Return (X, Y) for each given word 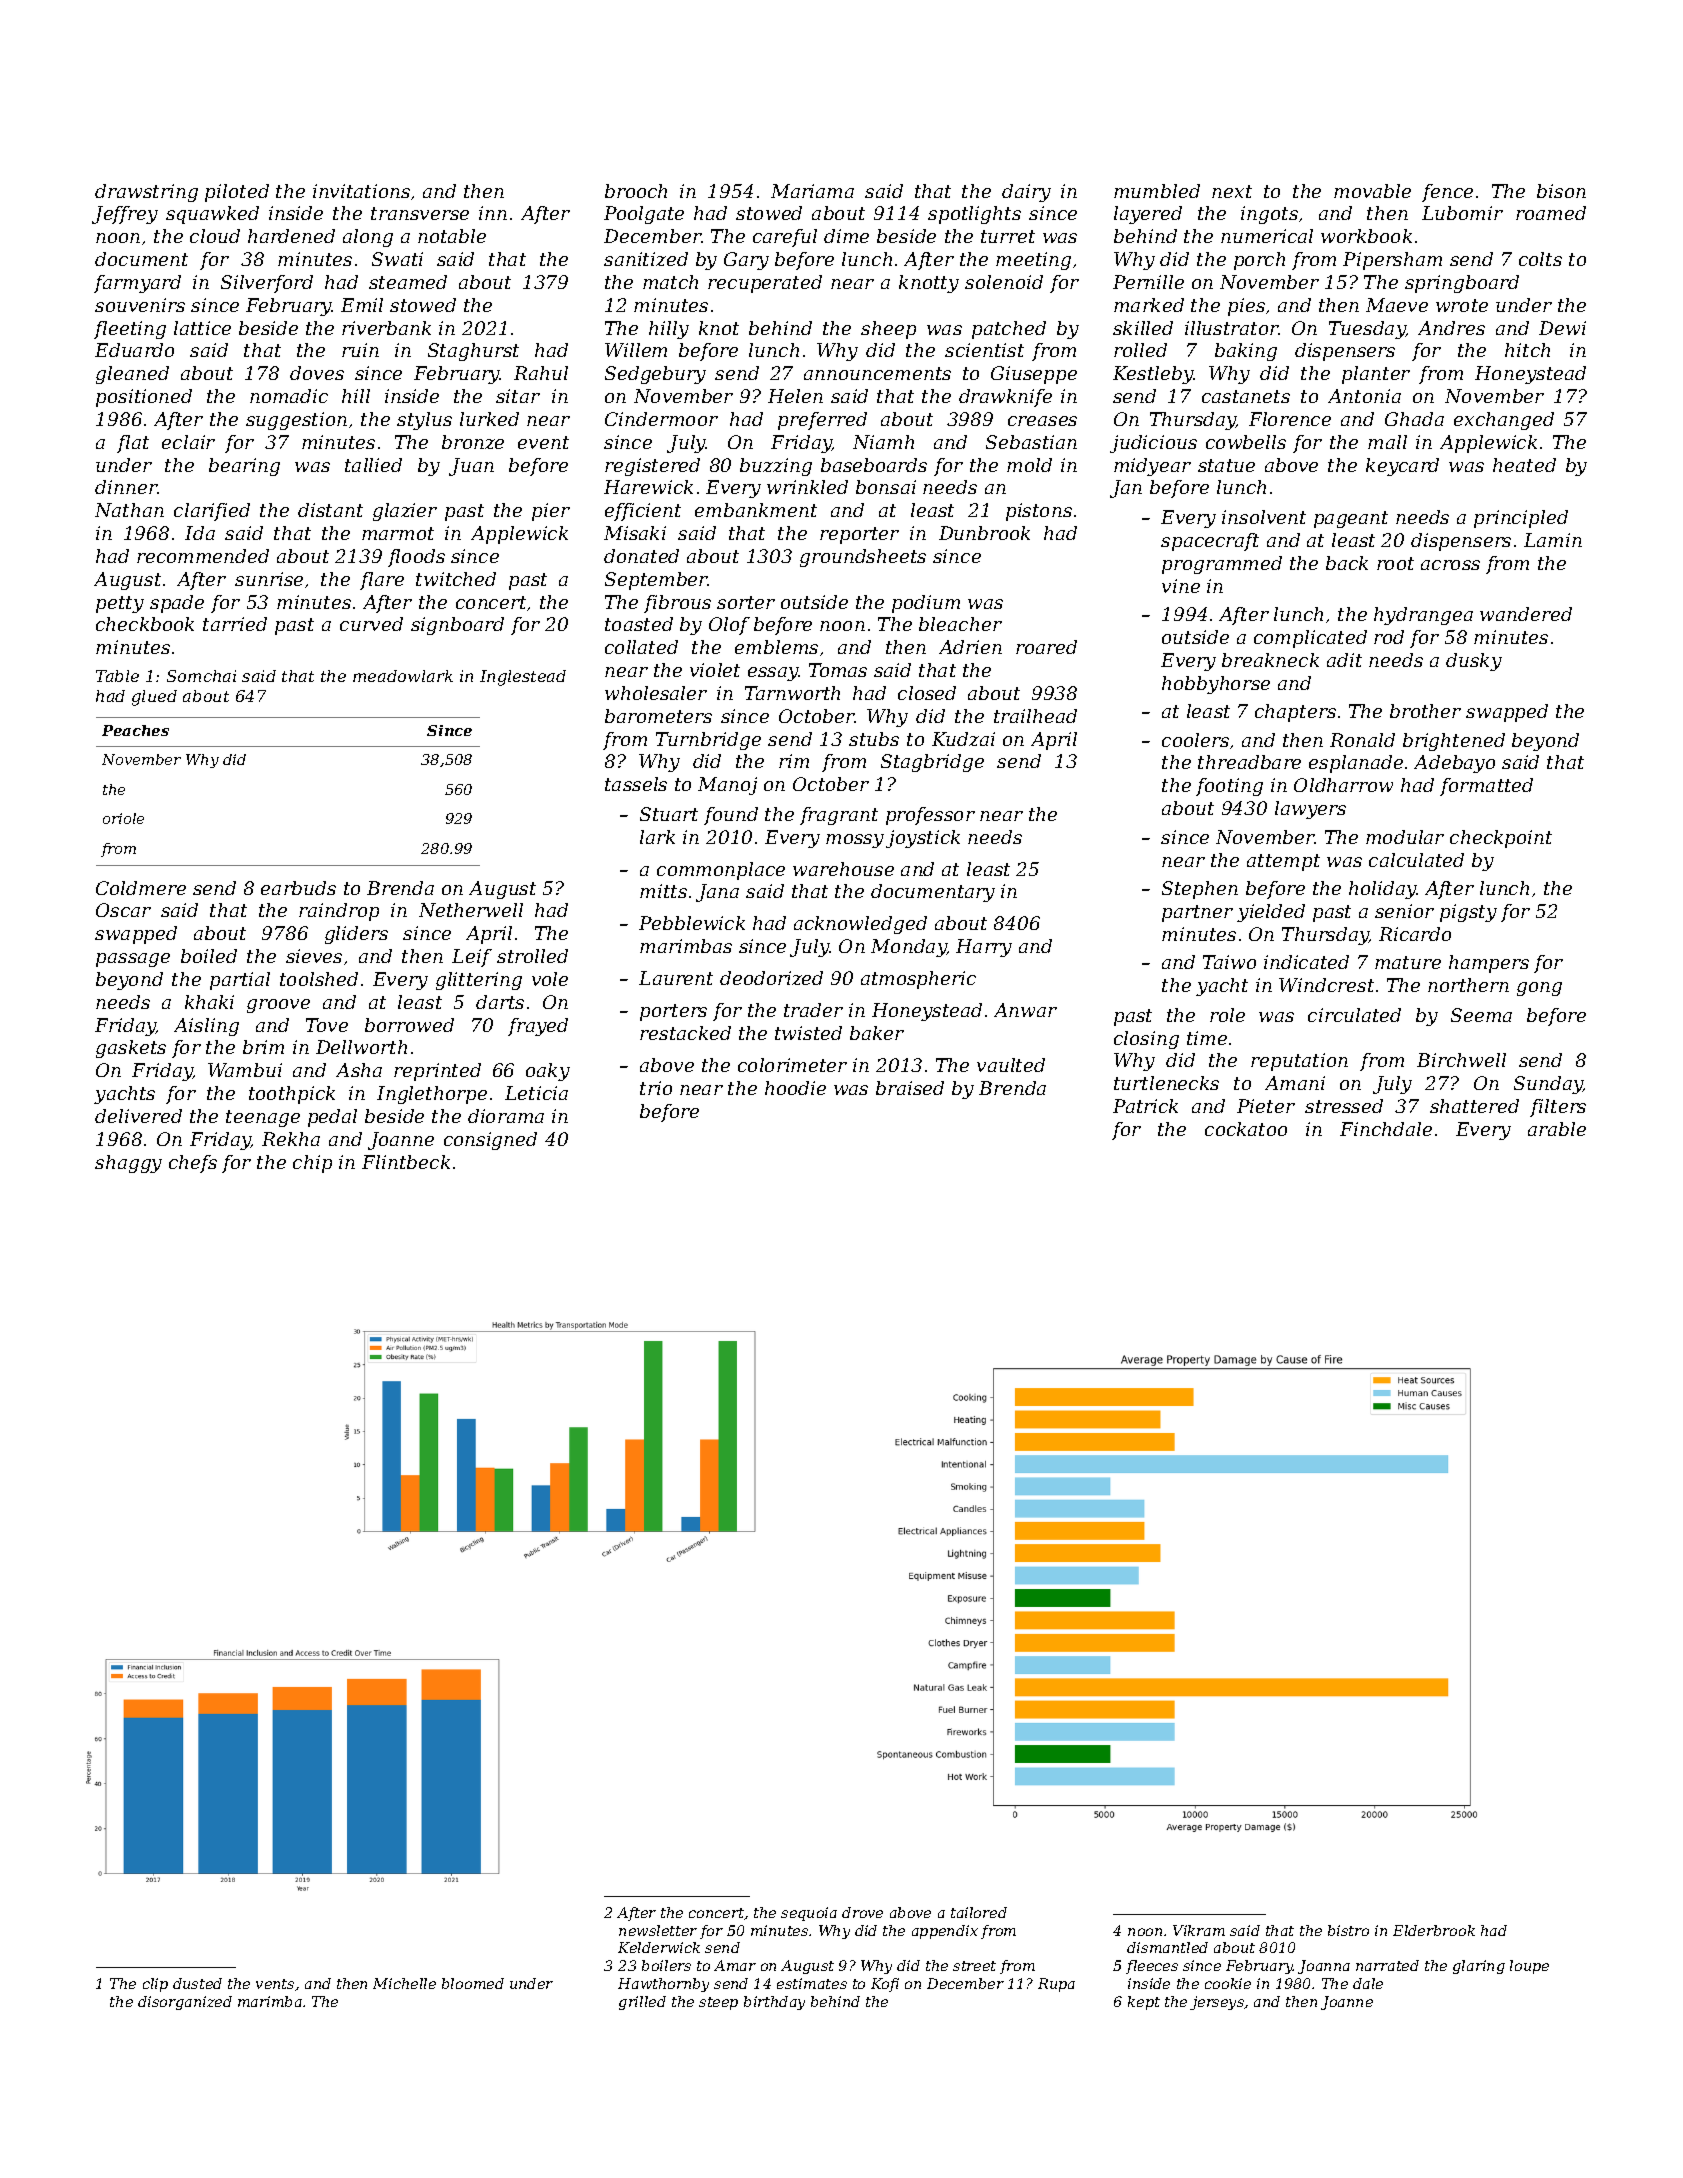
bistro (1348, 1930)
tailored (979, 1912)
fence (1447, 193)
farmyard (137, 284)
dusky (1474, 662)
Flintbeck (406, 1162)
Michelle (404, 1983)
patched (1009, 330)
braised (910, 1088)
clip (155, 1985)
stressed (1344, 1106)
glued (154, 698)
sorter (746, 602)
